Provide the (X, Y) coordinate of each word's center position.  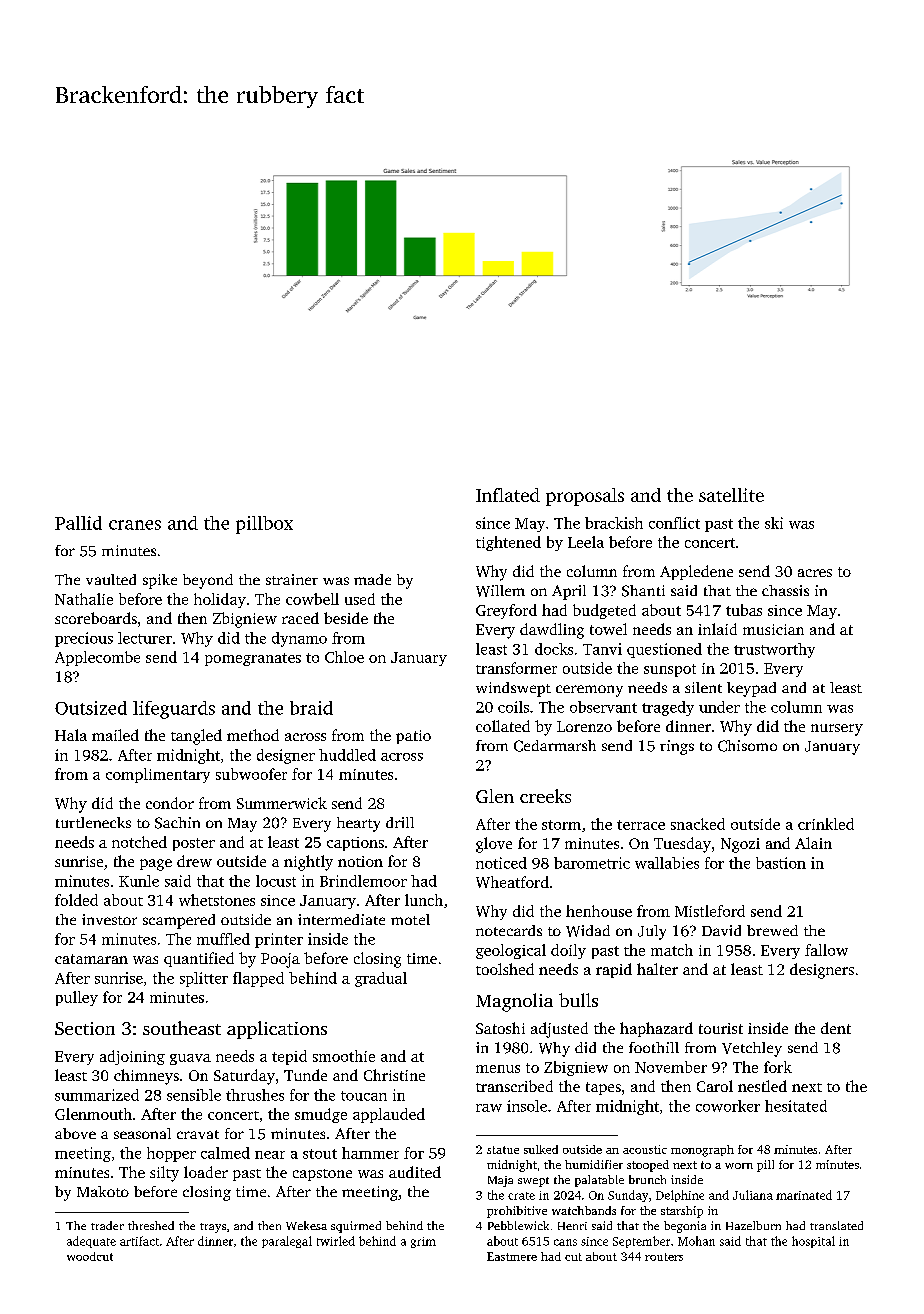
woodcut (90, 1256)
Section (85, 1028)
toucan (364, 1096)
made (372, 579)
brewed (772, 930)
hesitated (796, 1106)
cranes (135, 525)
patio (413, 737)
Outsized (91, 708)
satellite (731, 495)
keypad (751, 689)
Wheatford (512, 882)
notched (139, 842)
